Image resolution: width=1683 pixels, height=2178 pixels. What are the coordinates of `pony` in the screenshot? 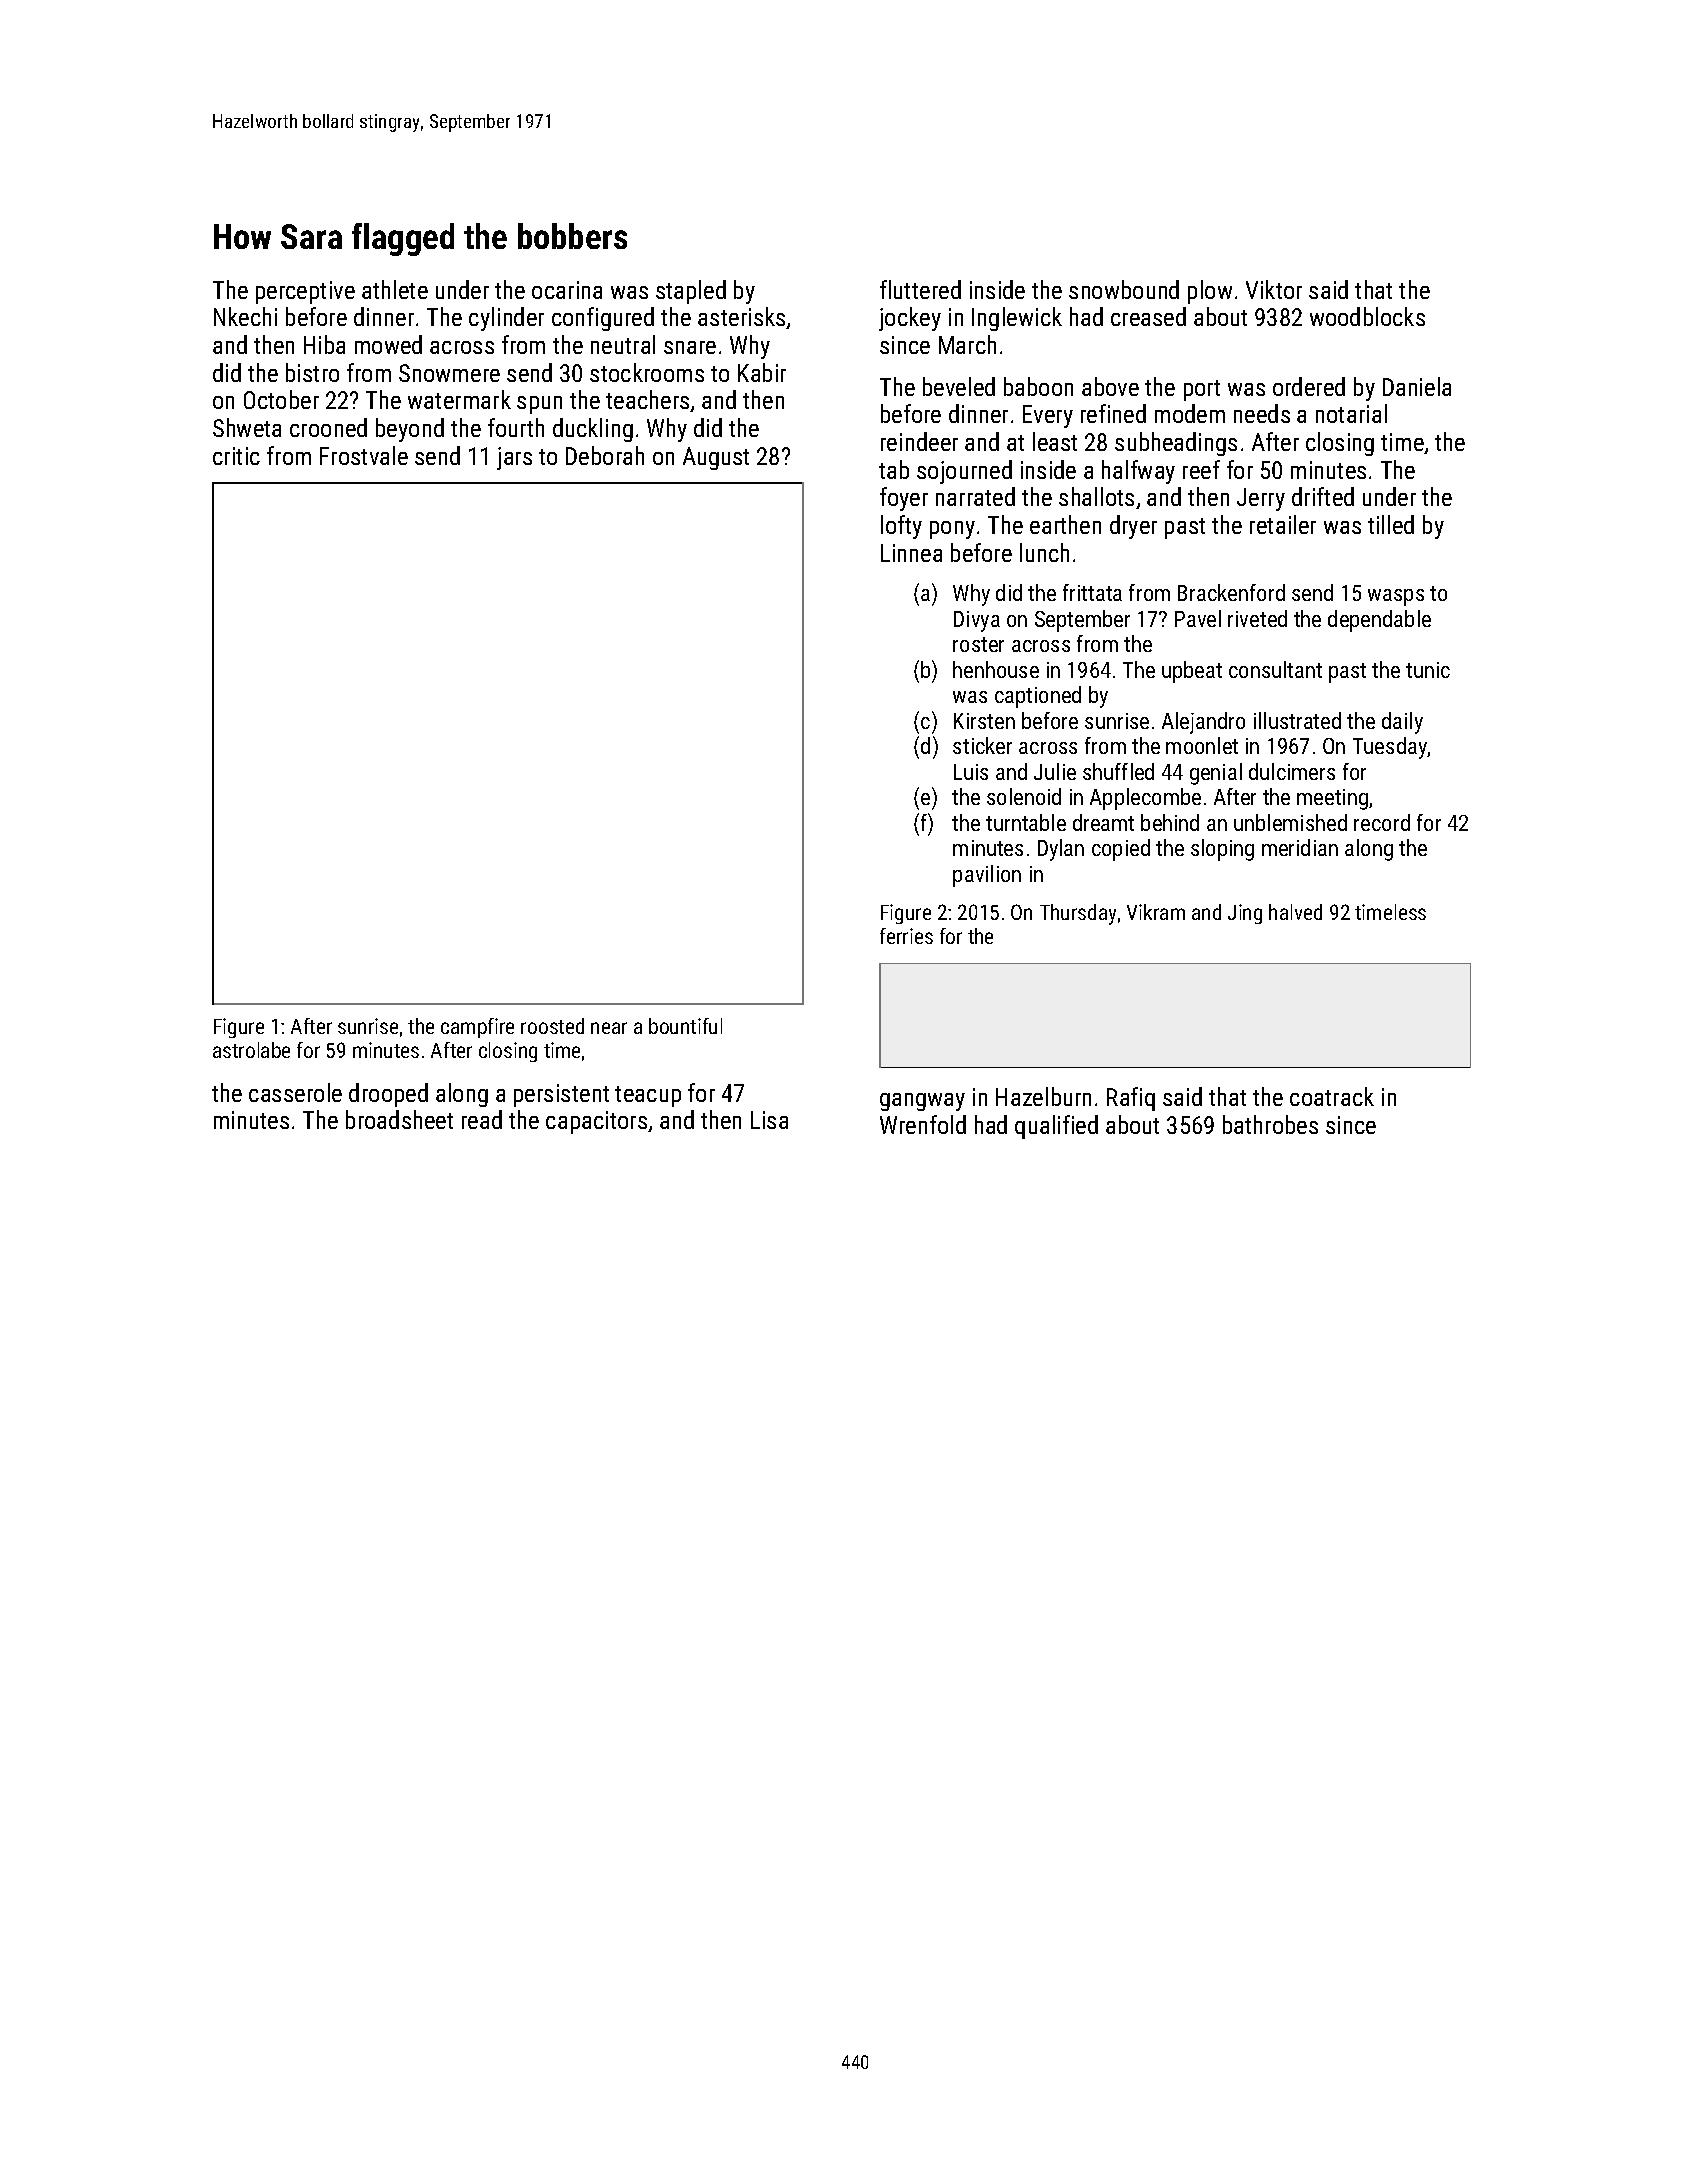 It's located at (952, 530).
